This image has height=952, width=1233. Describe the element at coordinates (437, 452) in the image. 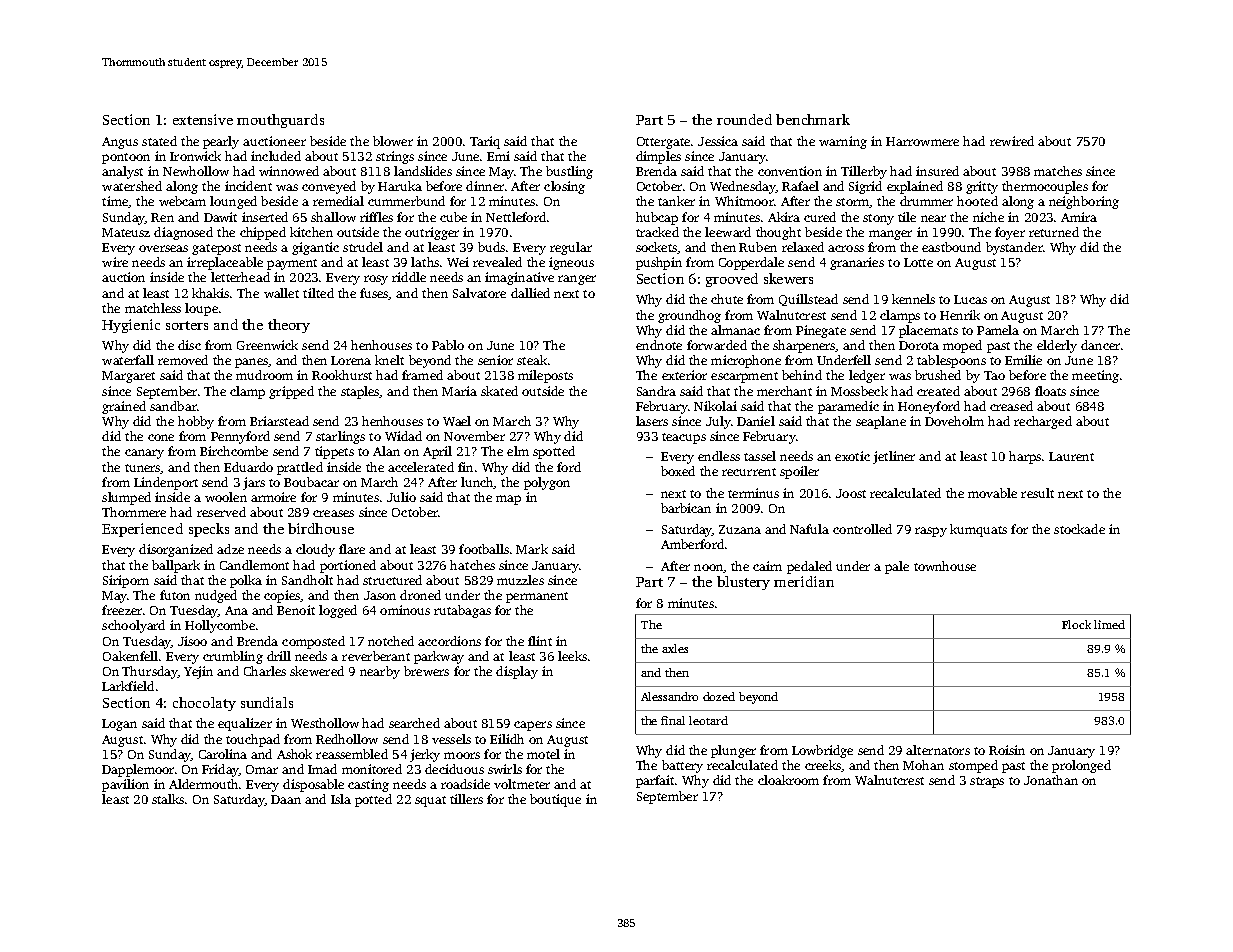

I see `April` at that location.
